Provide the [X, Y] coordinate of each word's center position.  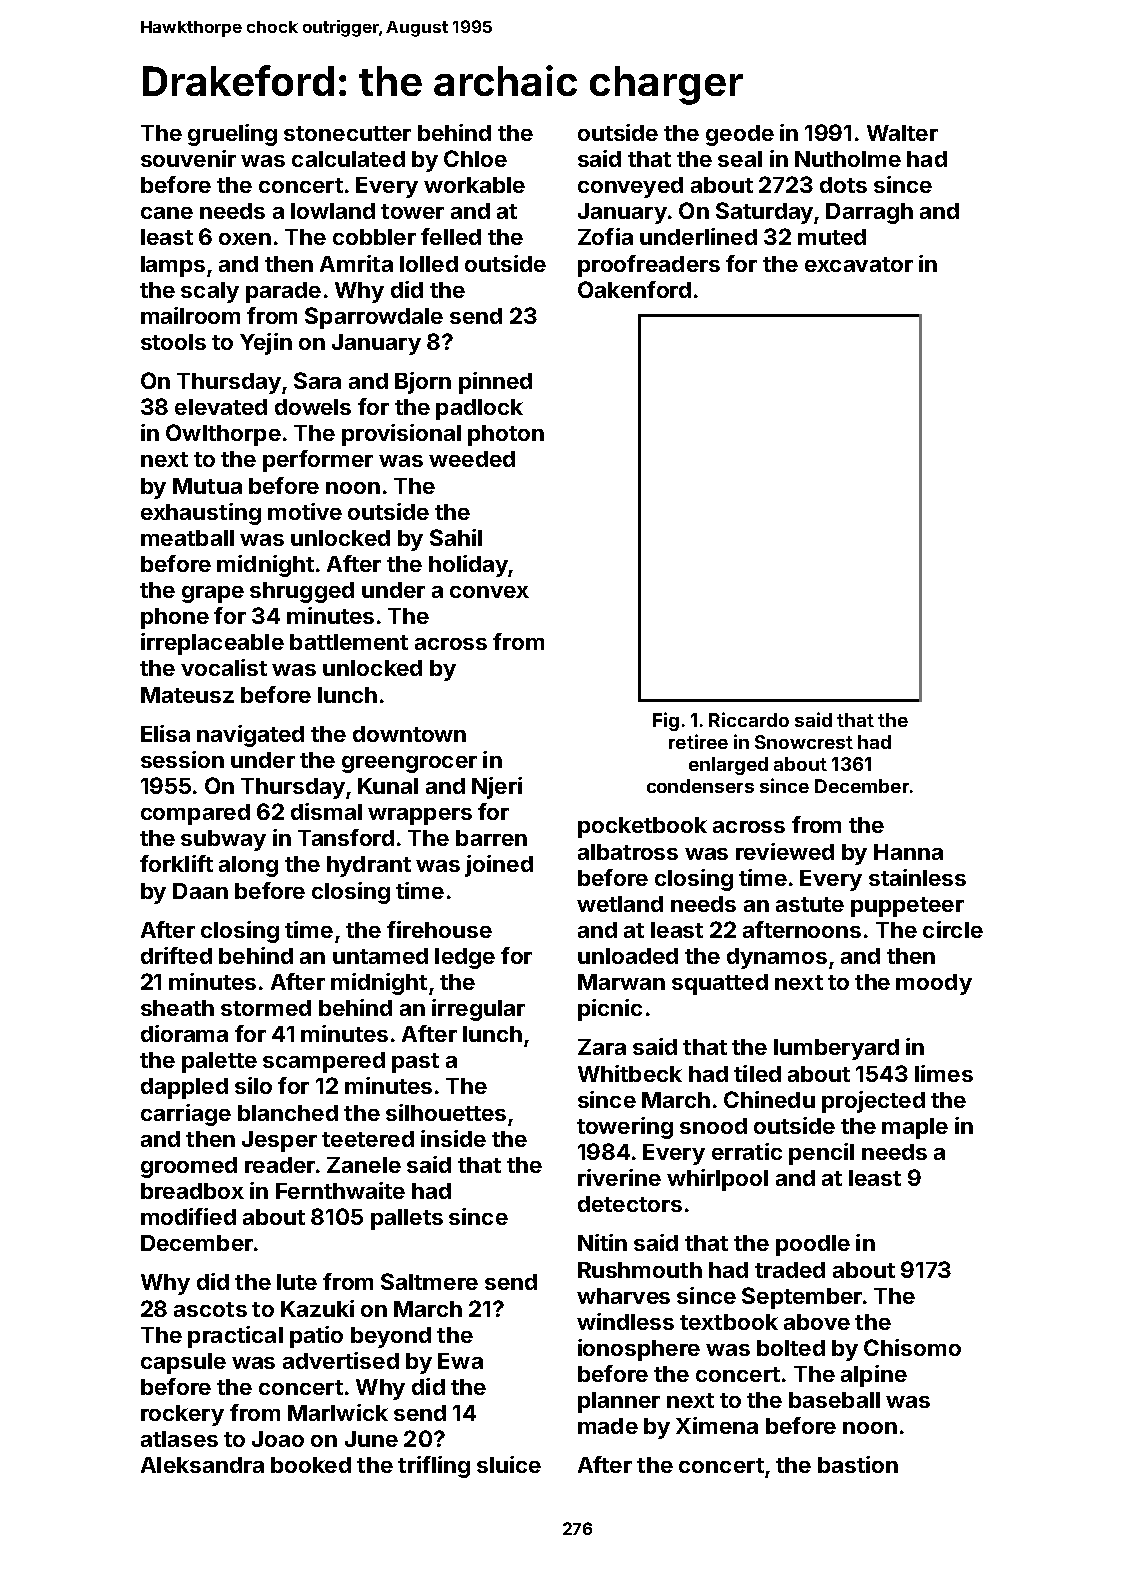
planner [619, 1402]
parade [283, 292]
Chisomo [912, 1347]
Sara [317, 380]
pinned [495, 383]
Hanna [908, 852]
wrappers [420, 816]
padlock [479, 409]
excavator [859, 264]
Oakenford [634, 289]
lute [297, 1282]
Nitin [602, 1242]
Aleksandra [202, 1465]
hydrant [369, 866]
